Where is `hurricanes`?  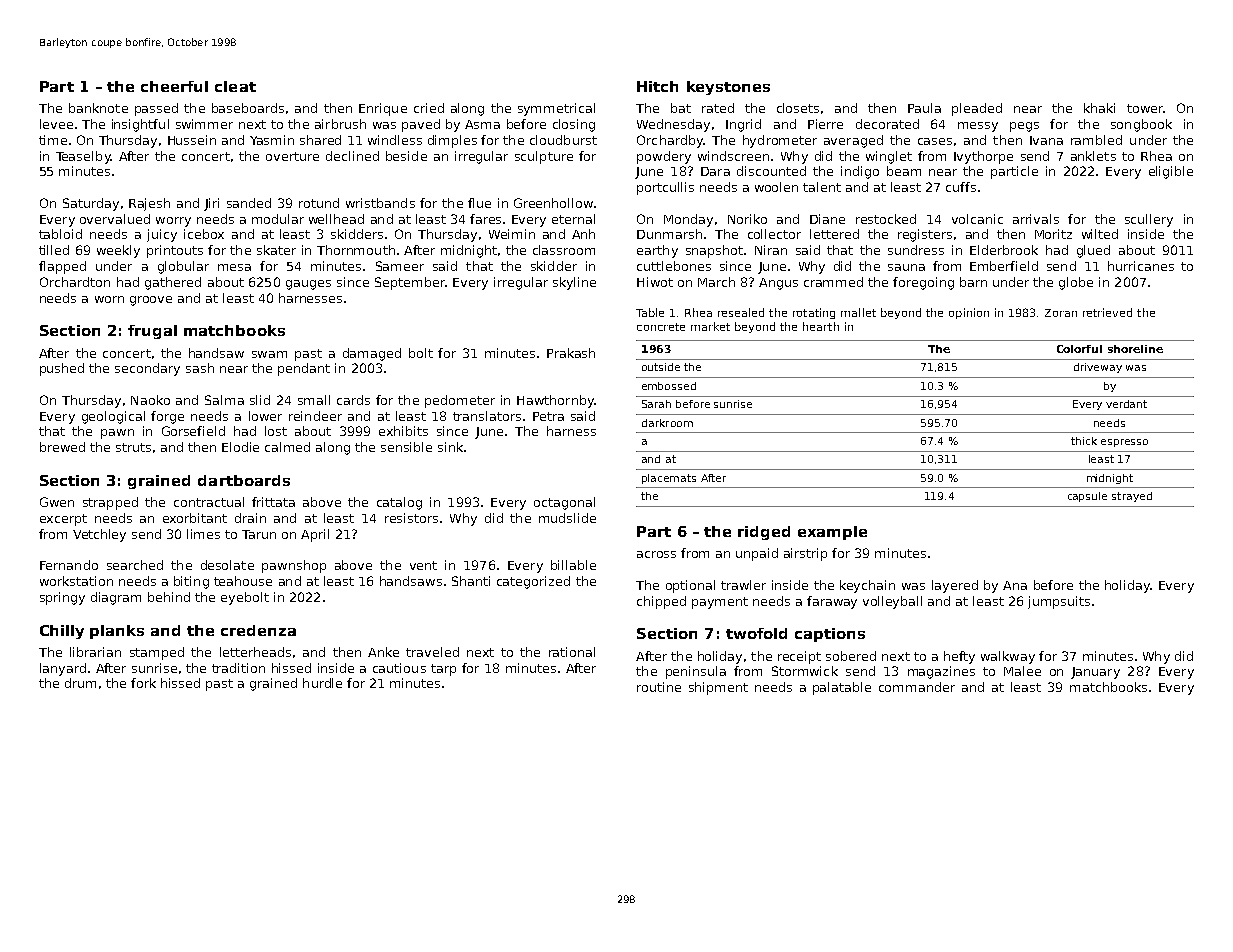 hurricanes is located at coordinates (1141, 266).
